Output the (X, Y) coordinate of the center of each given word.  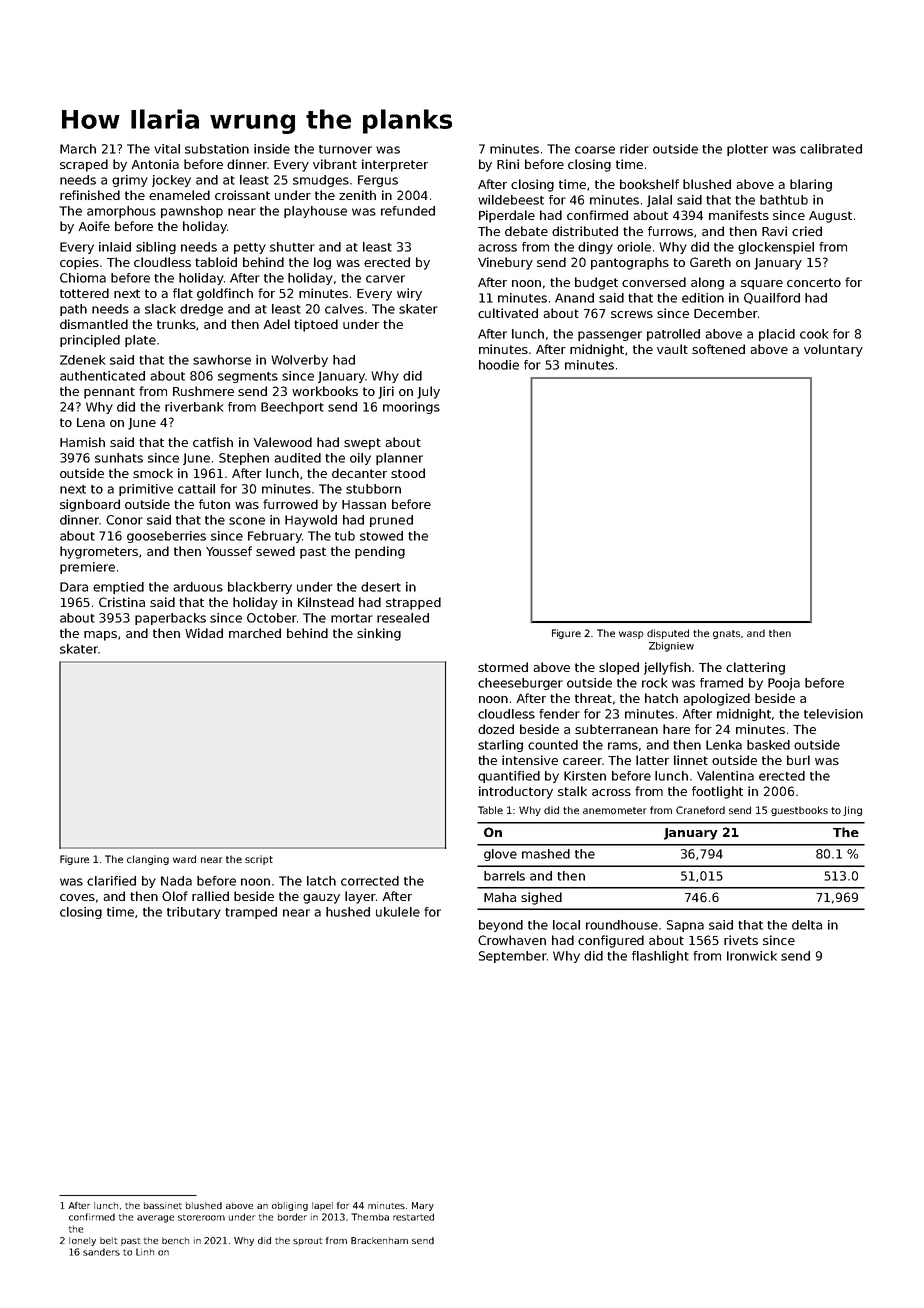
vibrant (335, 164)
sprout (307, 1242)
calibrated (831, 149)
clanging (148, 860)
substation (217, 149)
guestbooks (799, 811)
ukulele (398, 912)
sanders (101, 1252)
